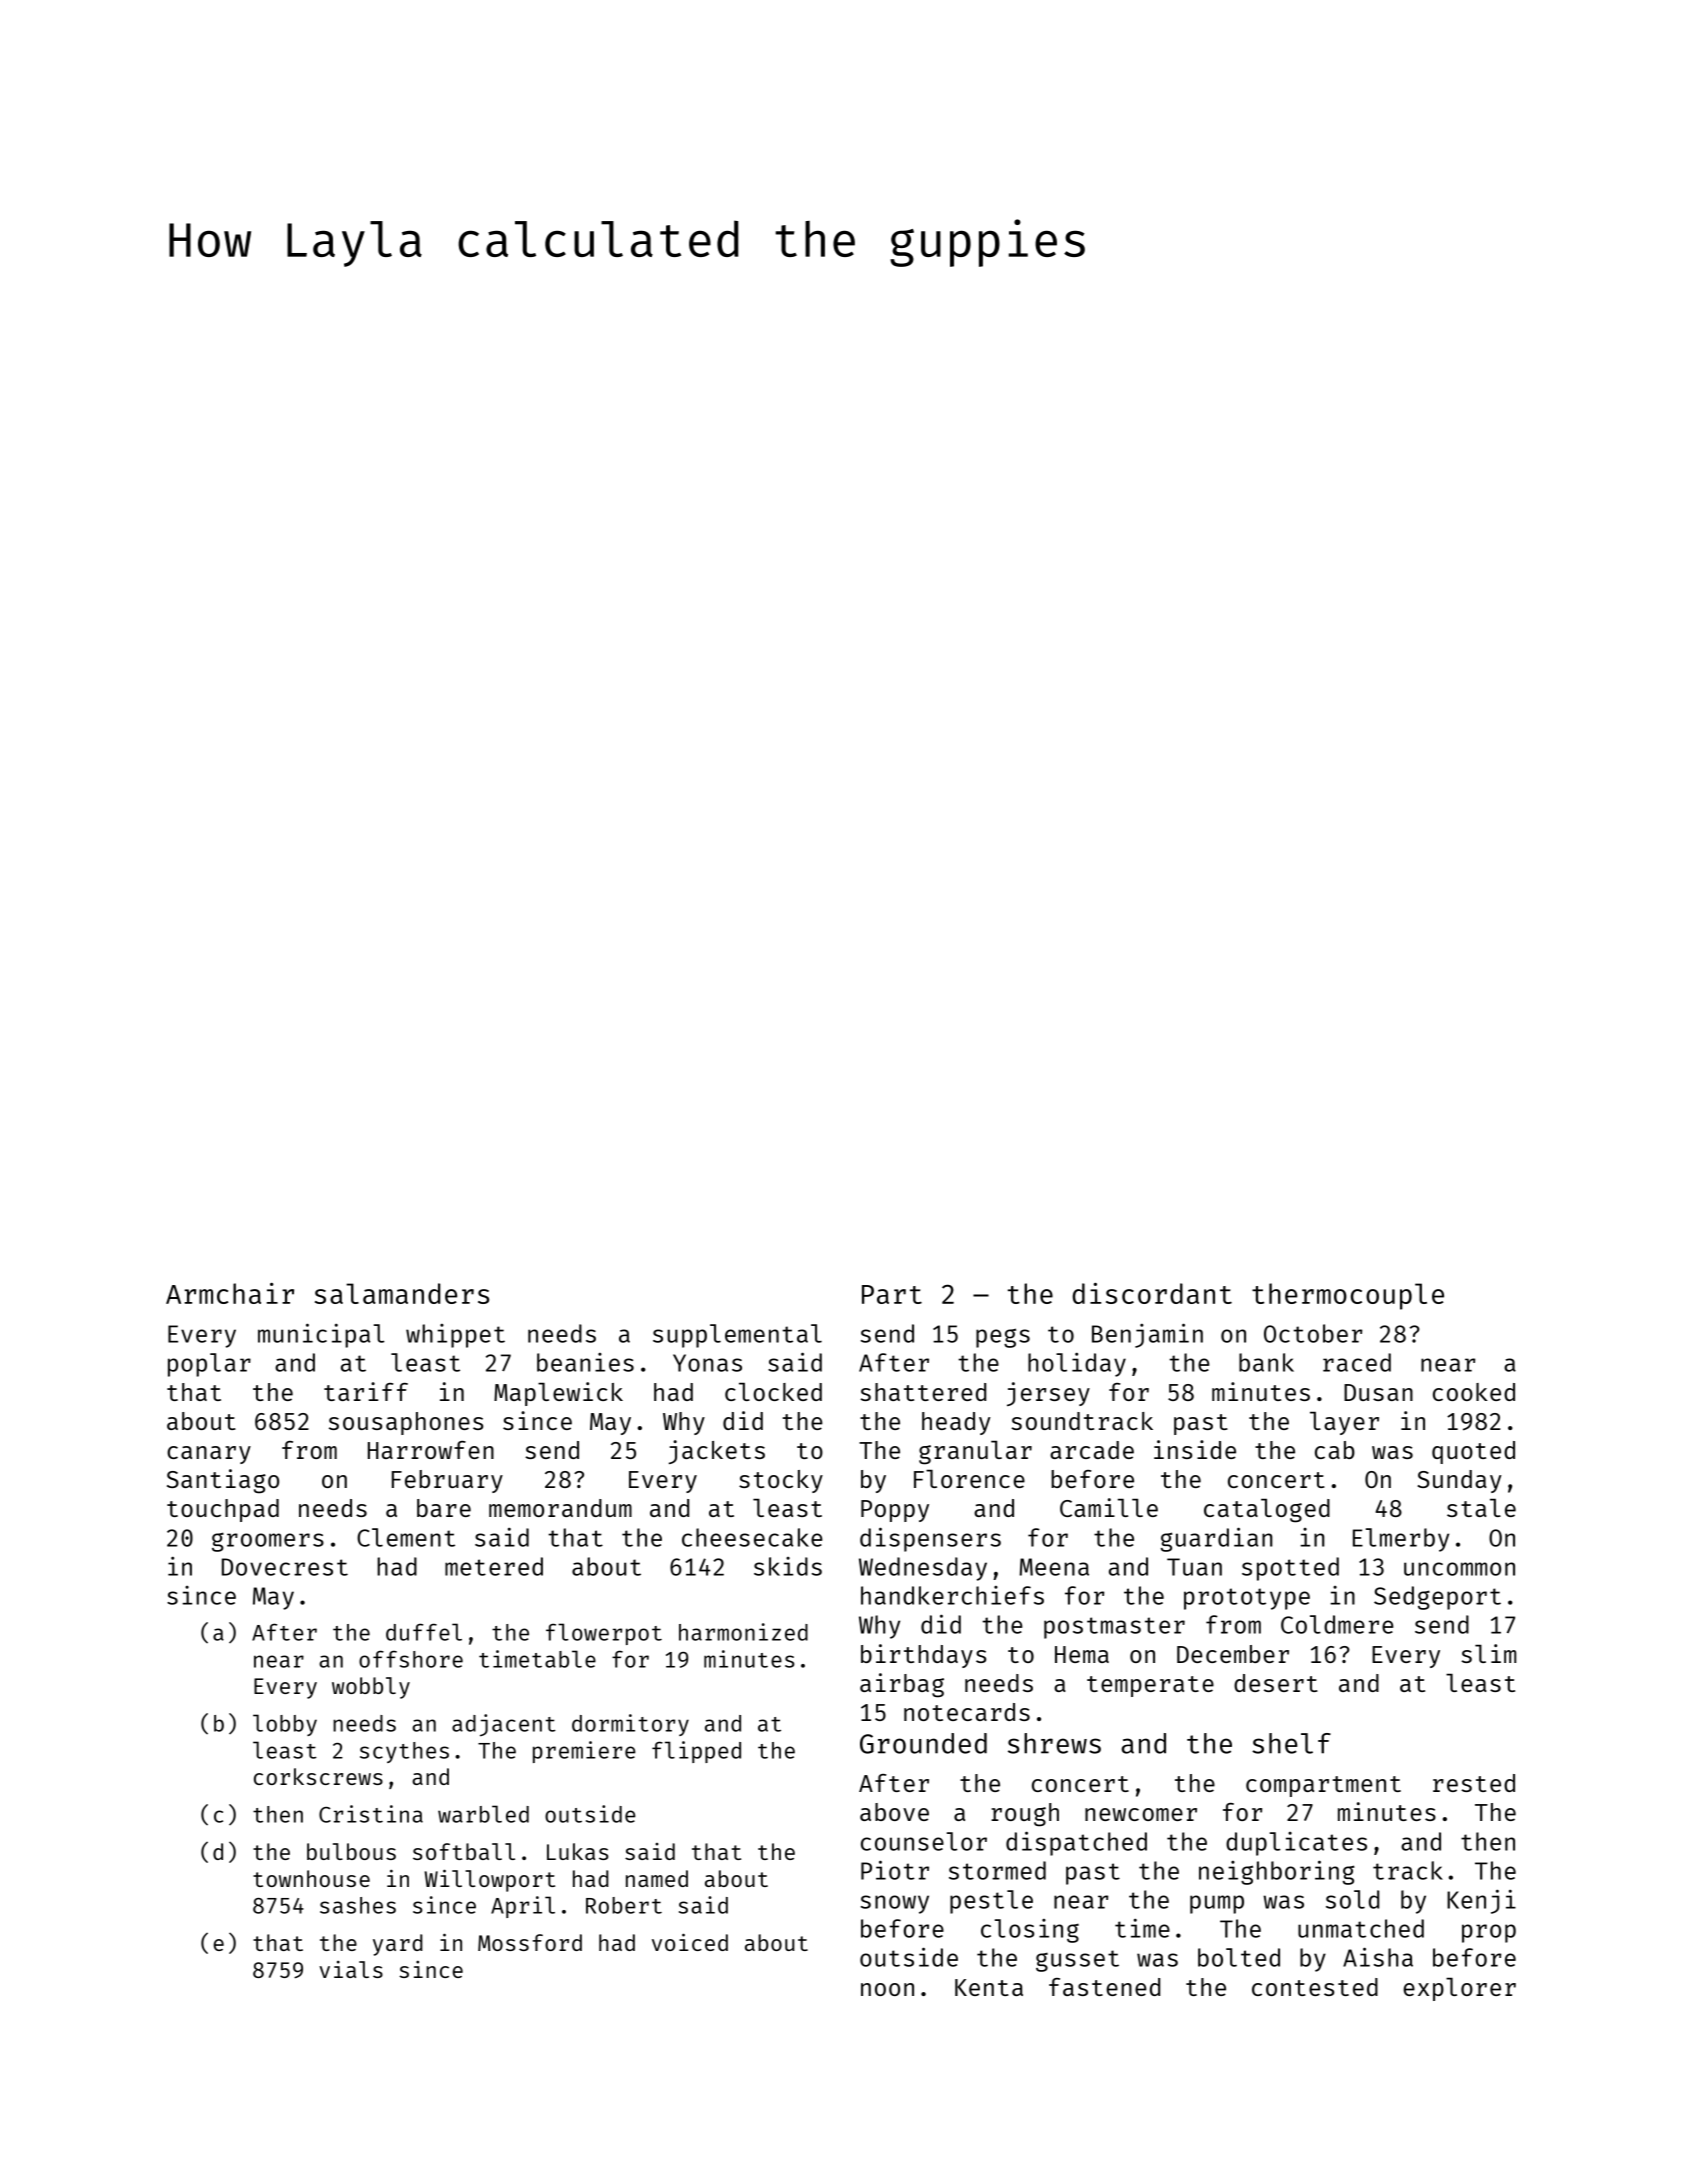  I want to click on Meena, so click(1054, 1567).
